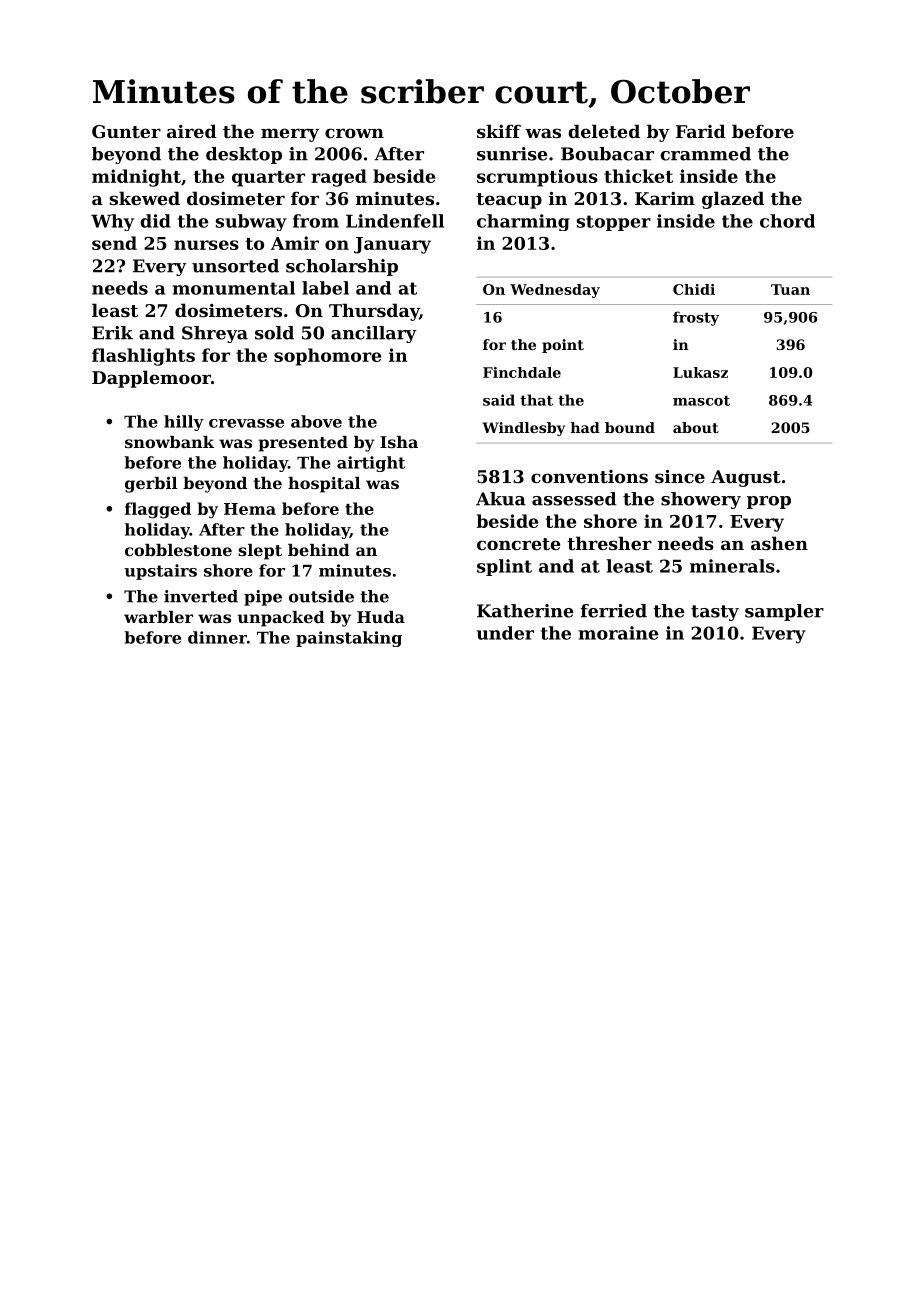  What do you see at coordinates (705, 154) in the screenshot?
I see `crammed` at bounding box center [705, 154].
